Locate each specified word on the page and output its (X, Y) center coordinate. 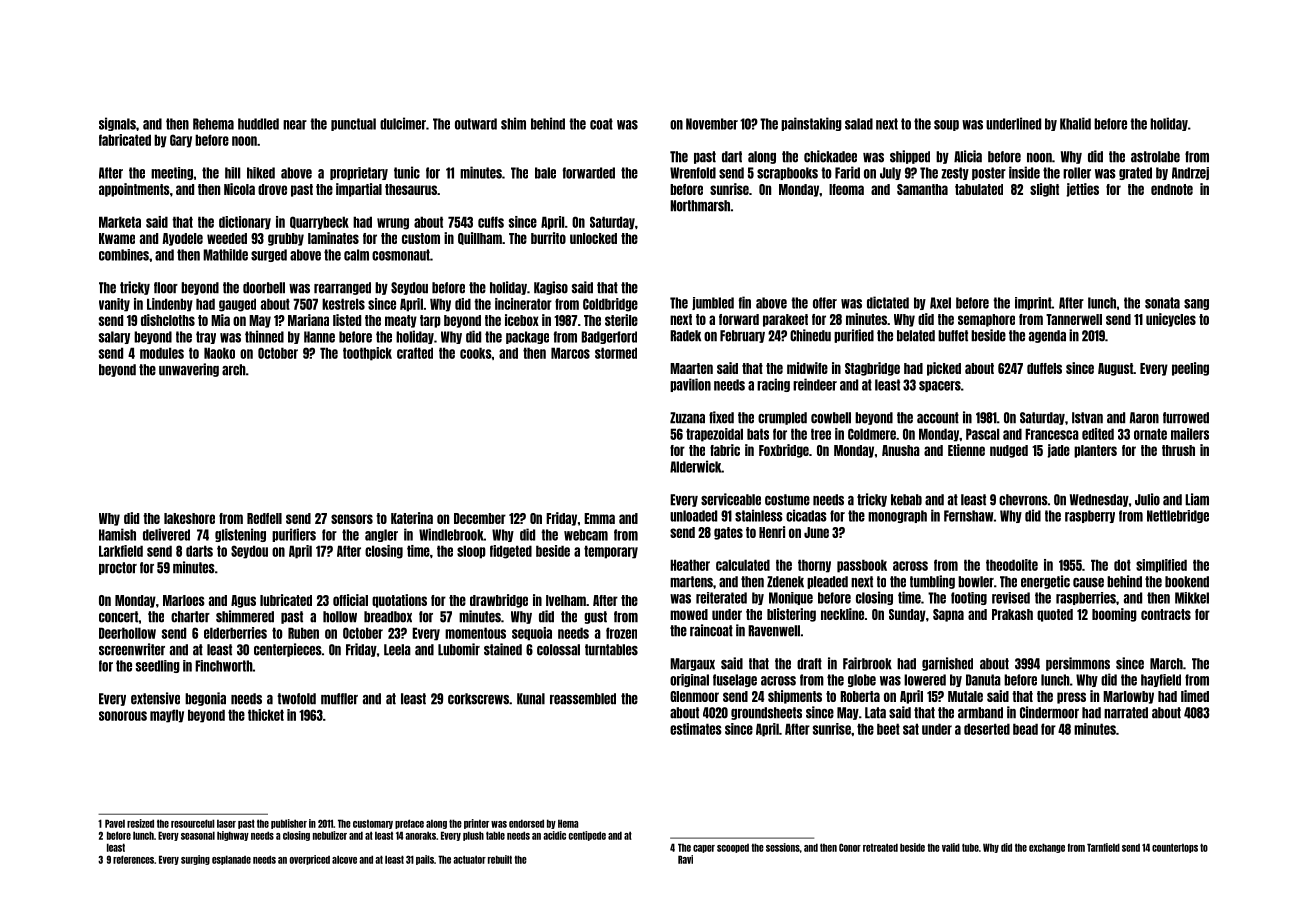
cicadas (806, 515)
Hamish (117, 534)
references (133, 859)
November (712, 124)
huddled (258, 124)
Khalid (1075, 123)
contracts (1166, 614)
